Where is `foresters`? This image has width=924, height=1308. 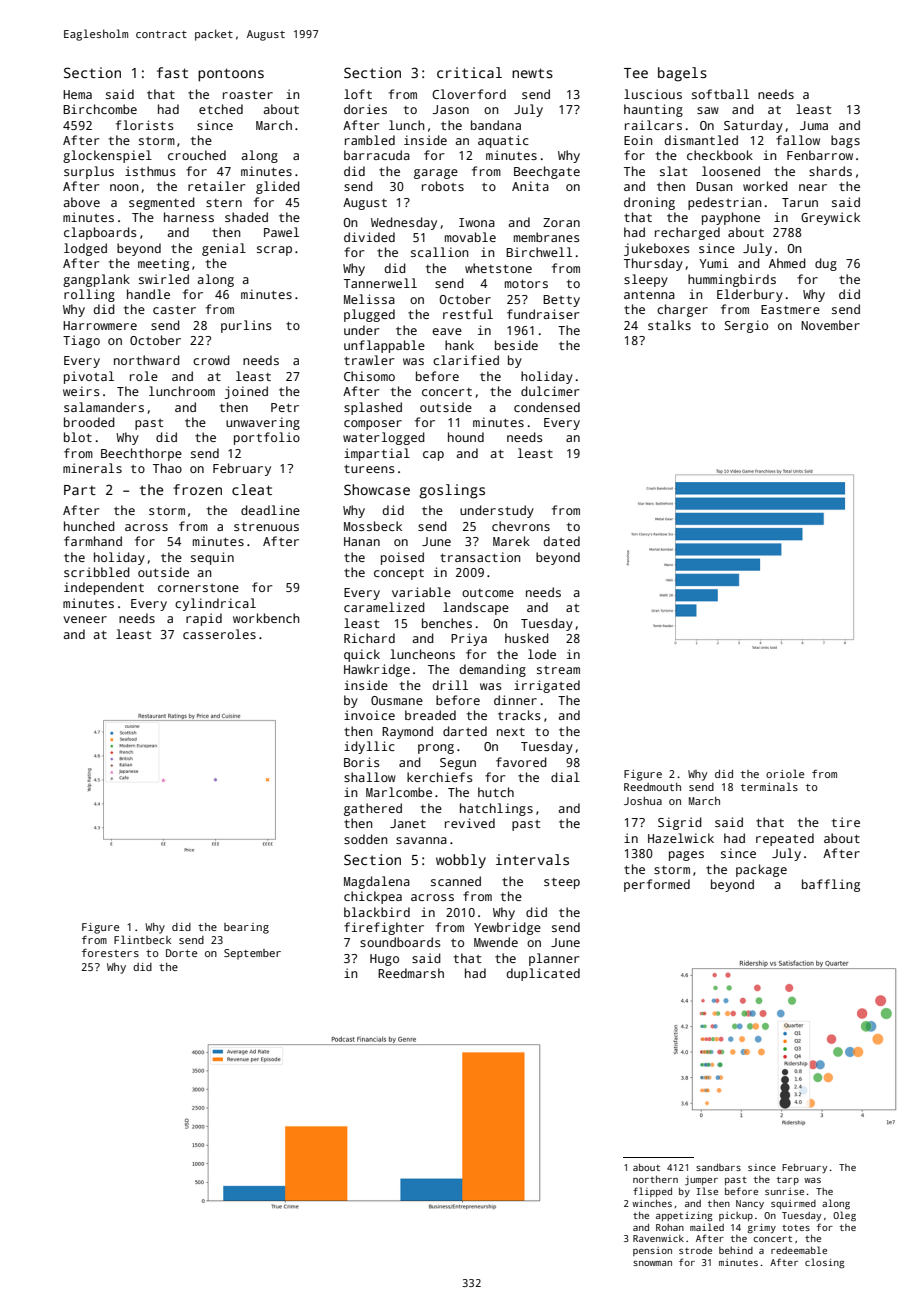
foresters is located at coordinates (110, 952).
